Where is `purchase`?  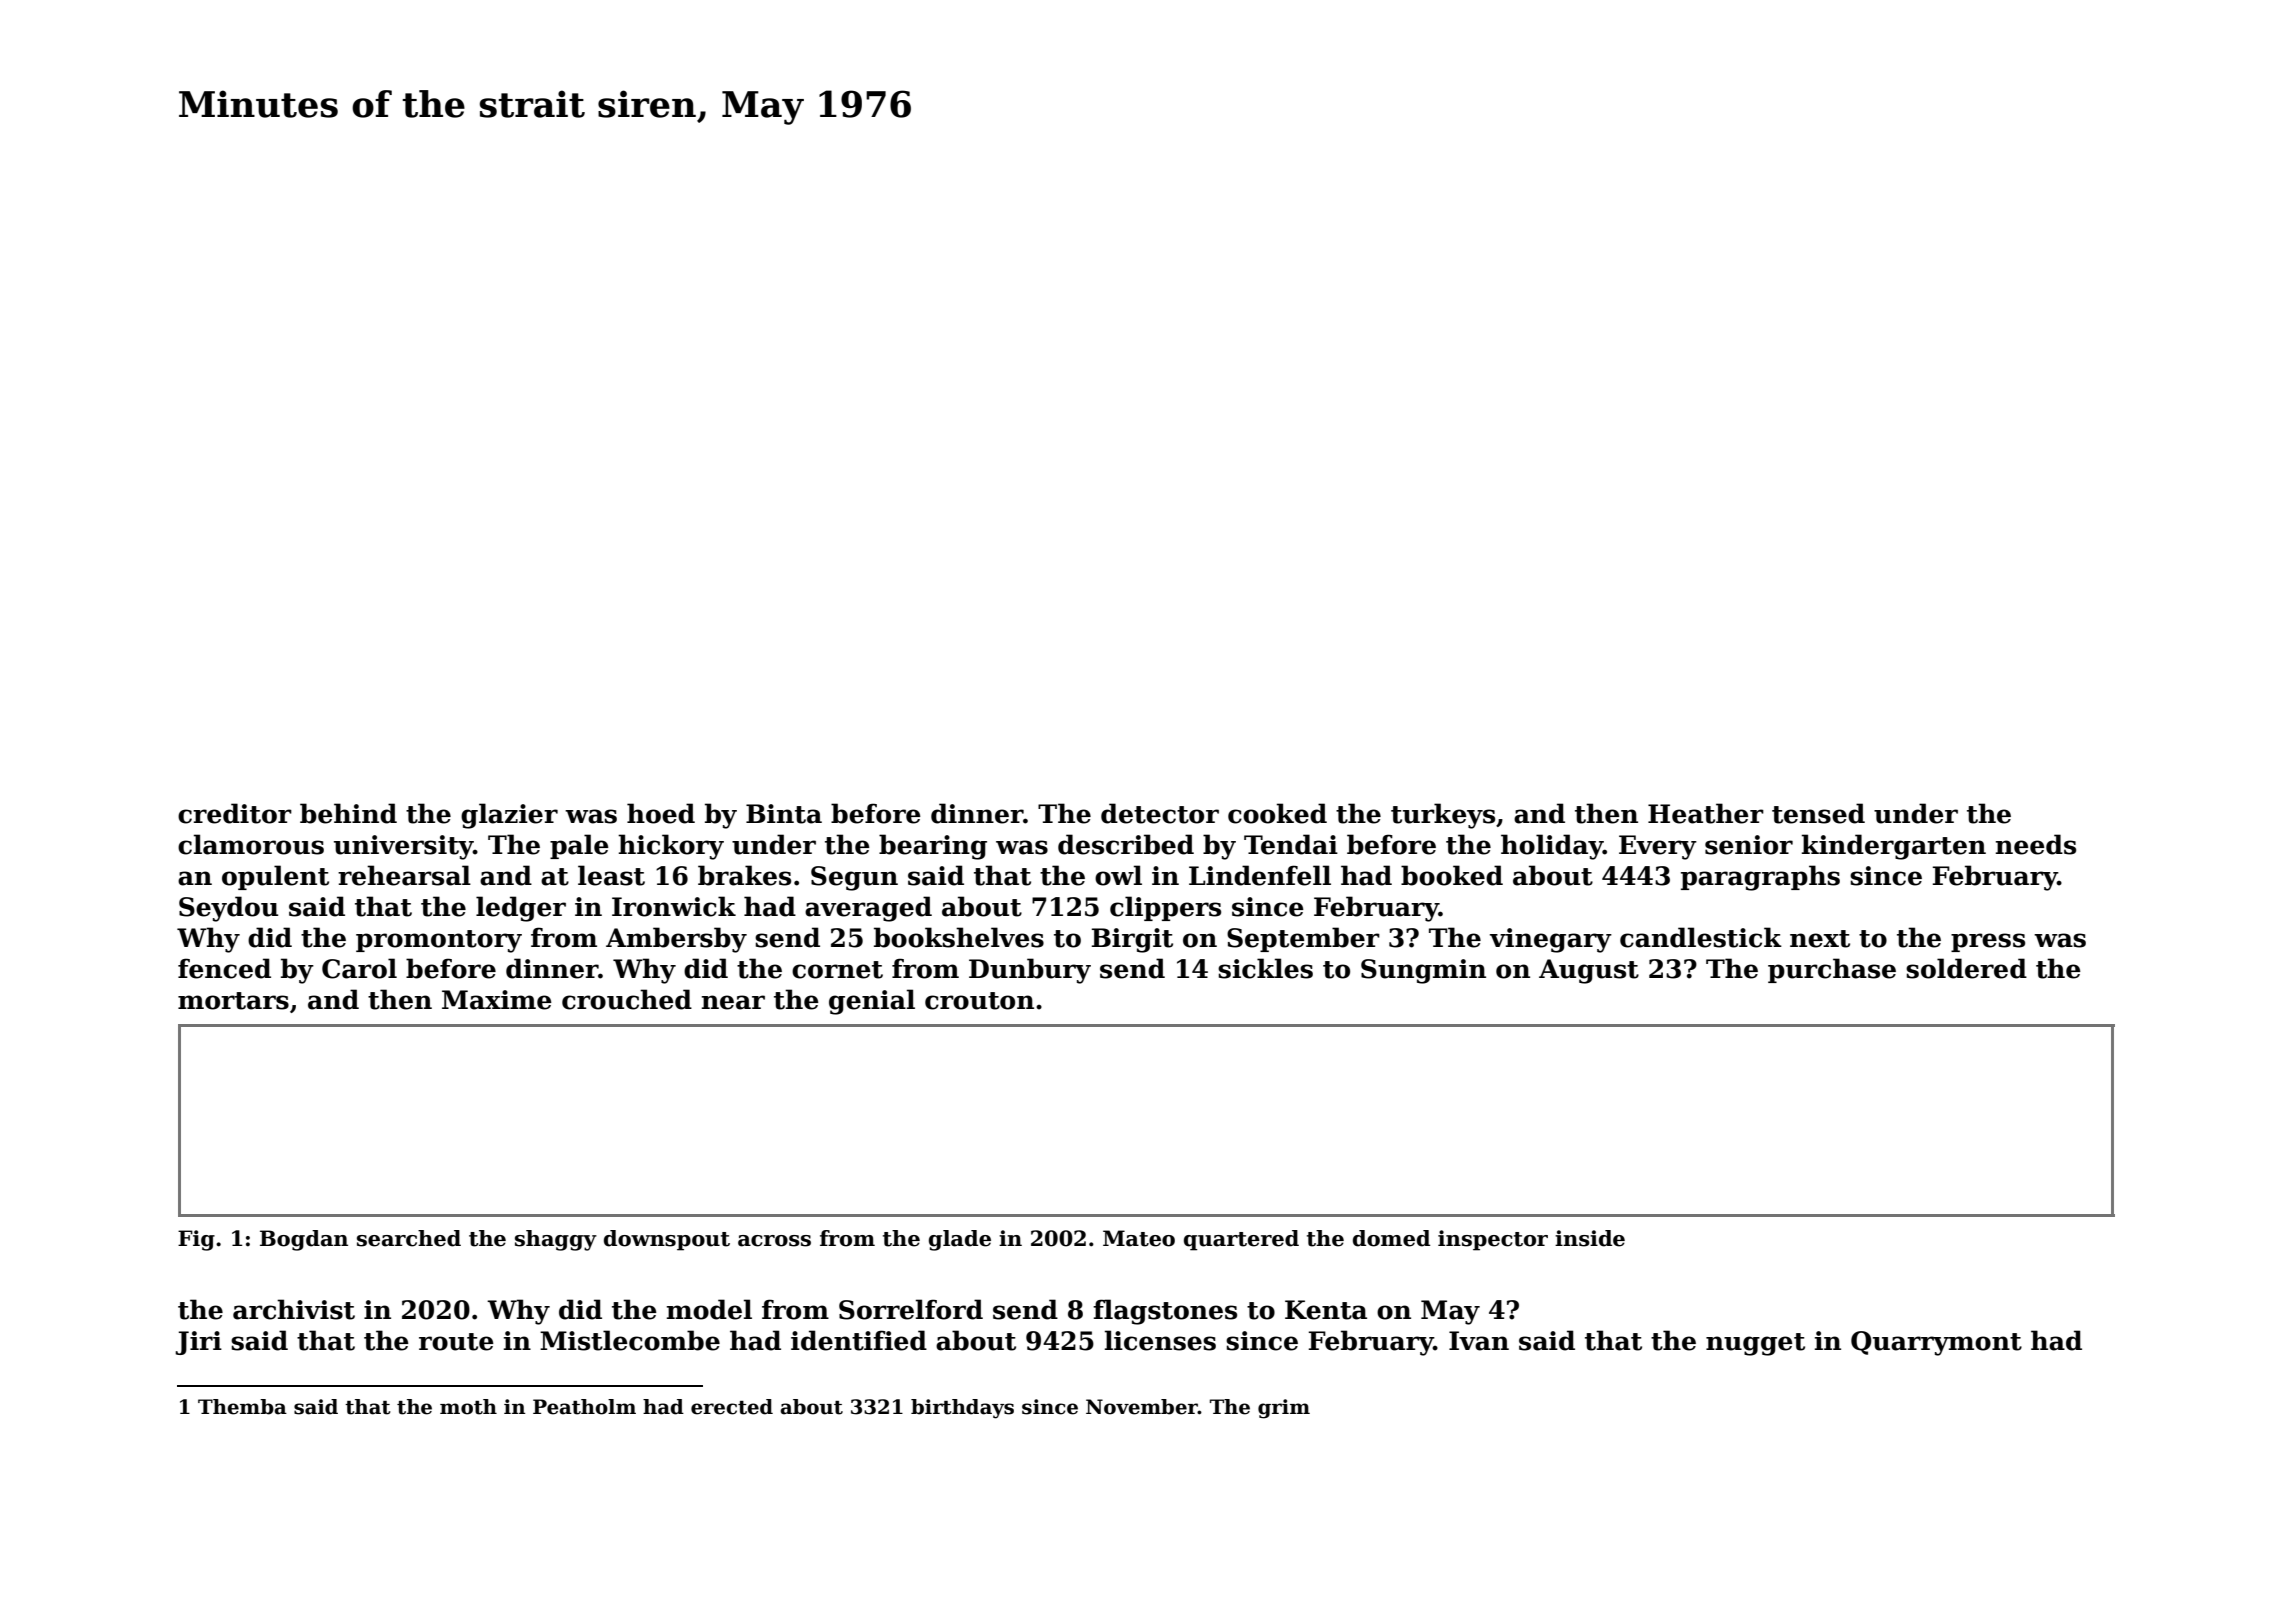
purchase is located at coordinates (1832, 970).
